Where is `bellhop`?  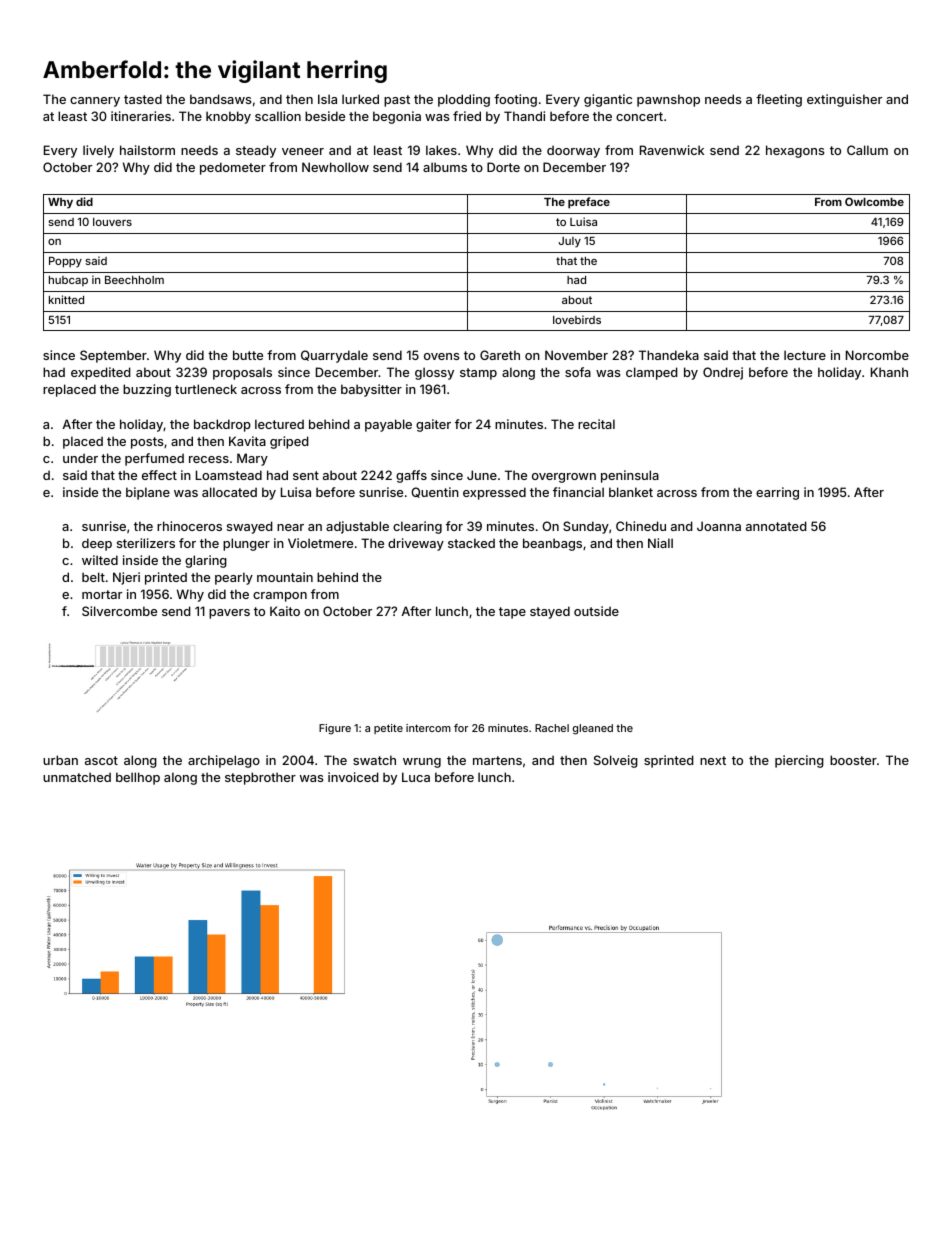
bellhop is located at coordinates (138, 778).
